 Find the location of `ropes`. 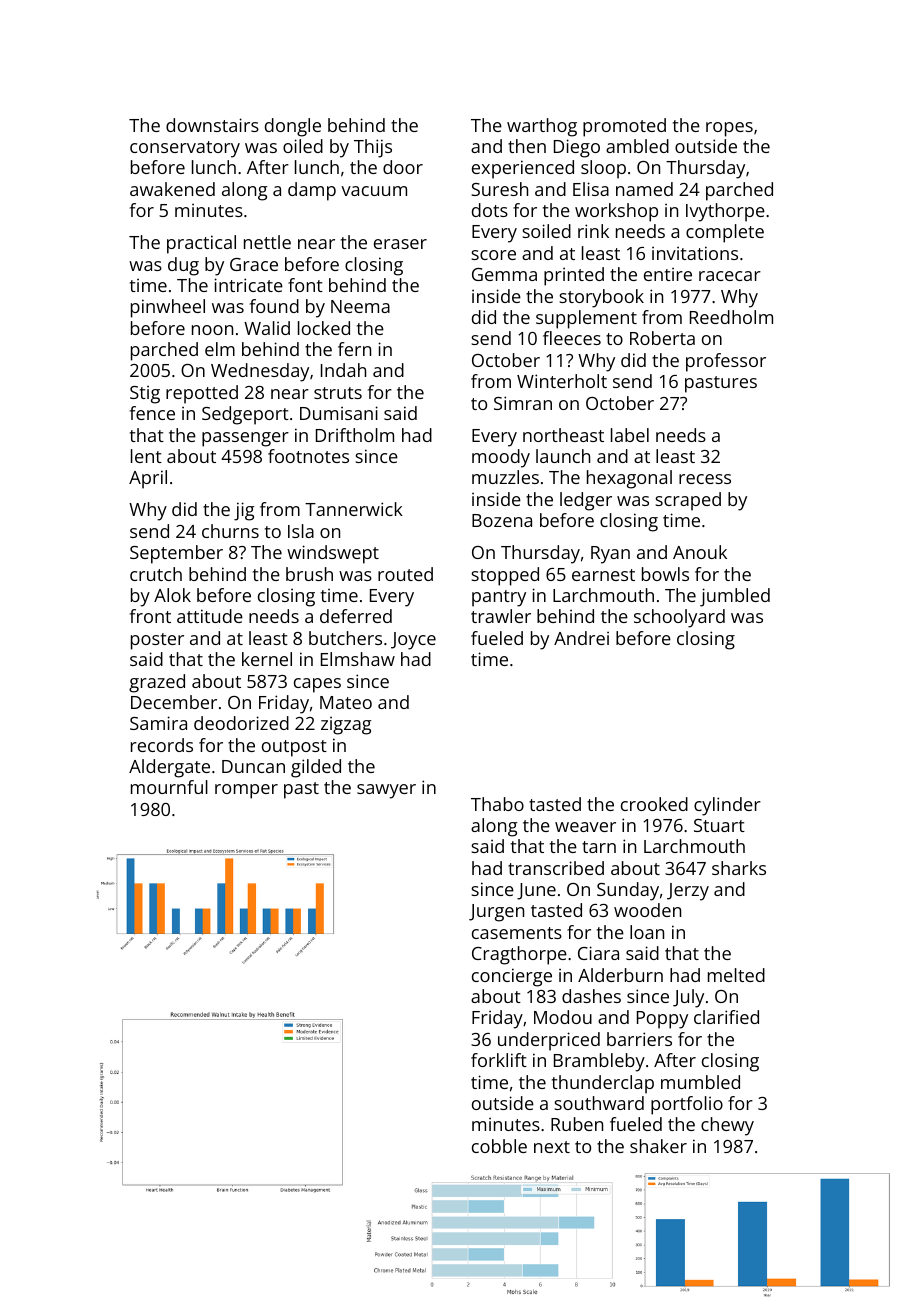

ropes is located at coordinates (729, 129).
